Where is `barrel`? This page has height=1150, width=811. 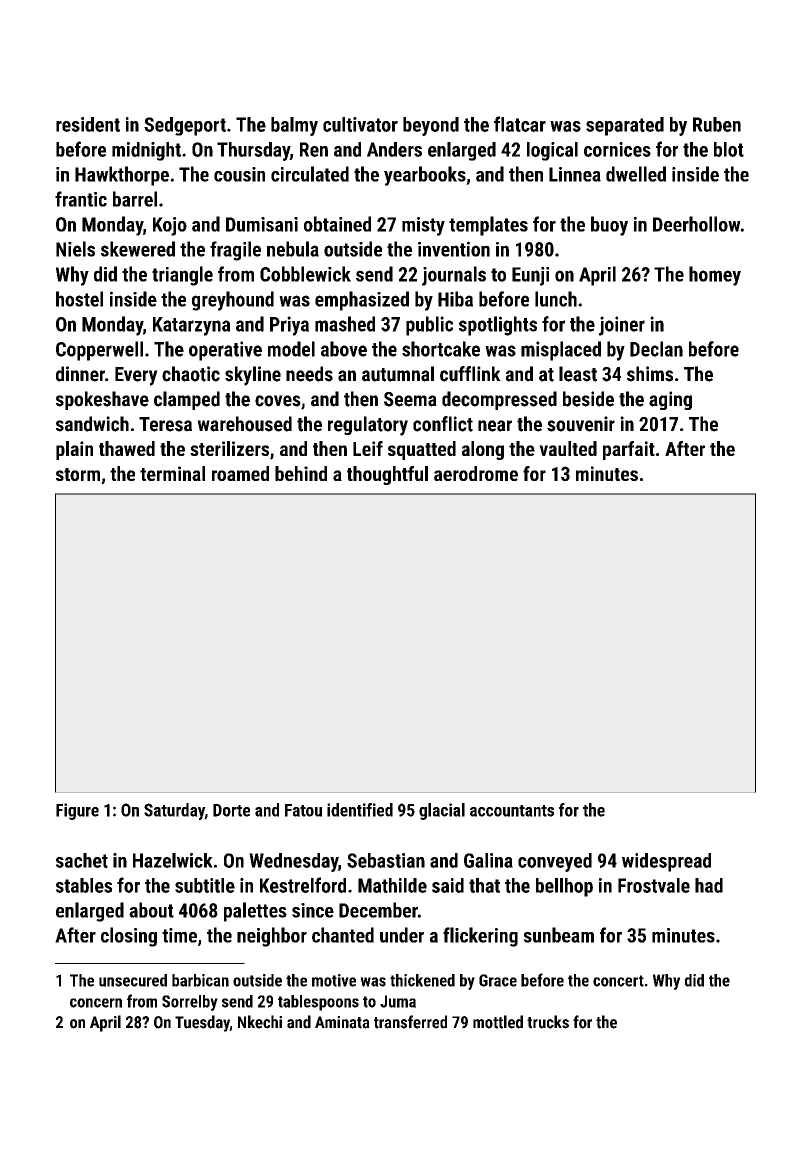
barrel is located at coordinates (135, 199).
